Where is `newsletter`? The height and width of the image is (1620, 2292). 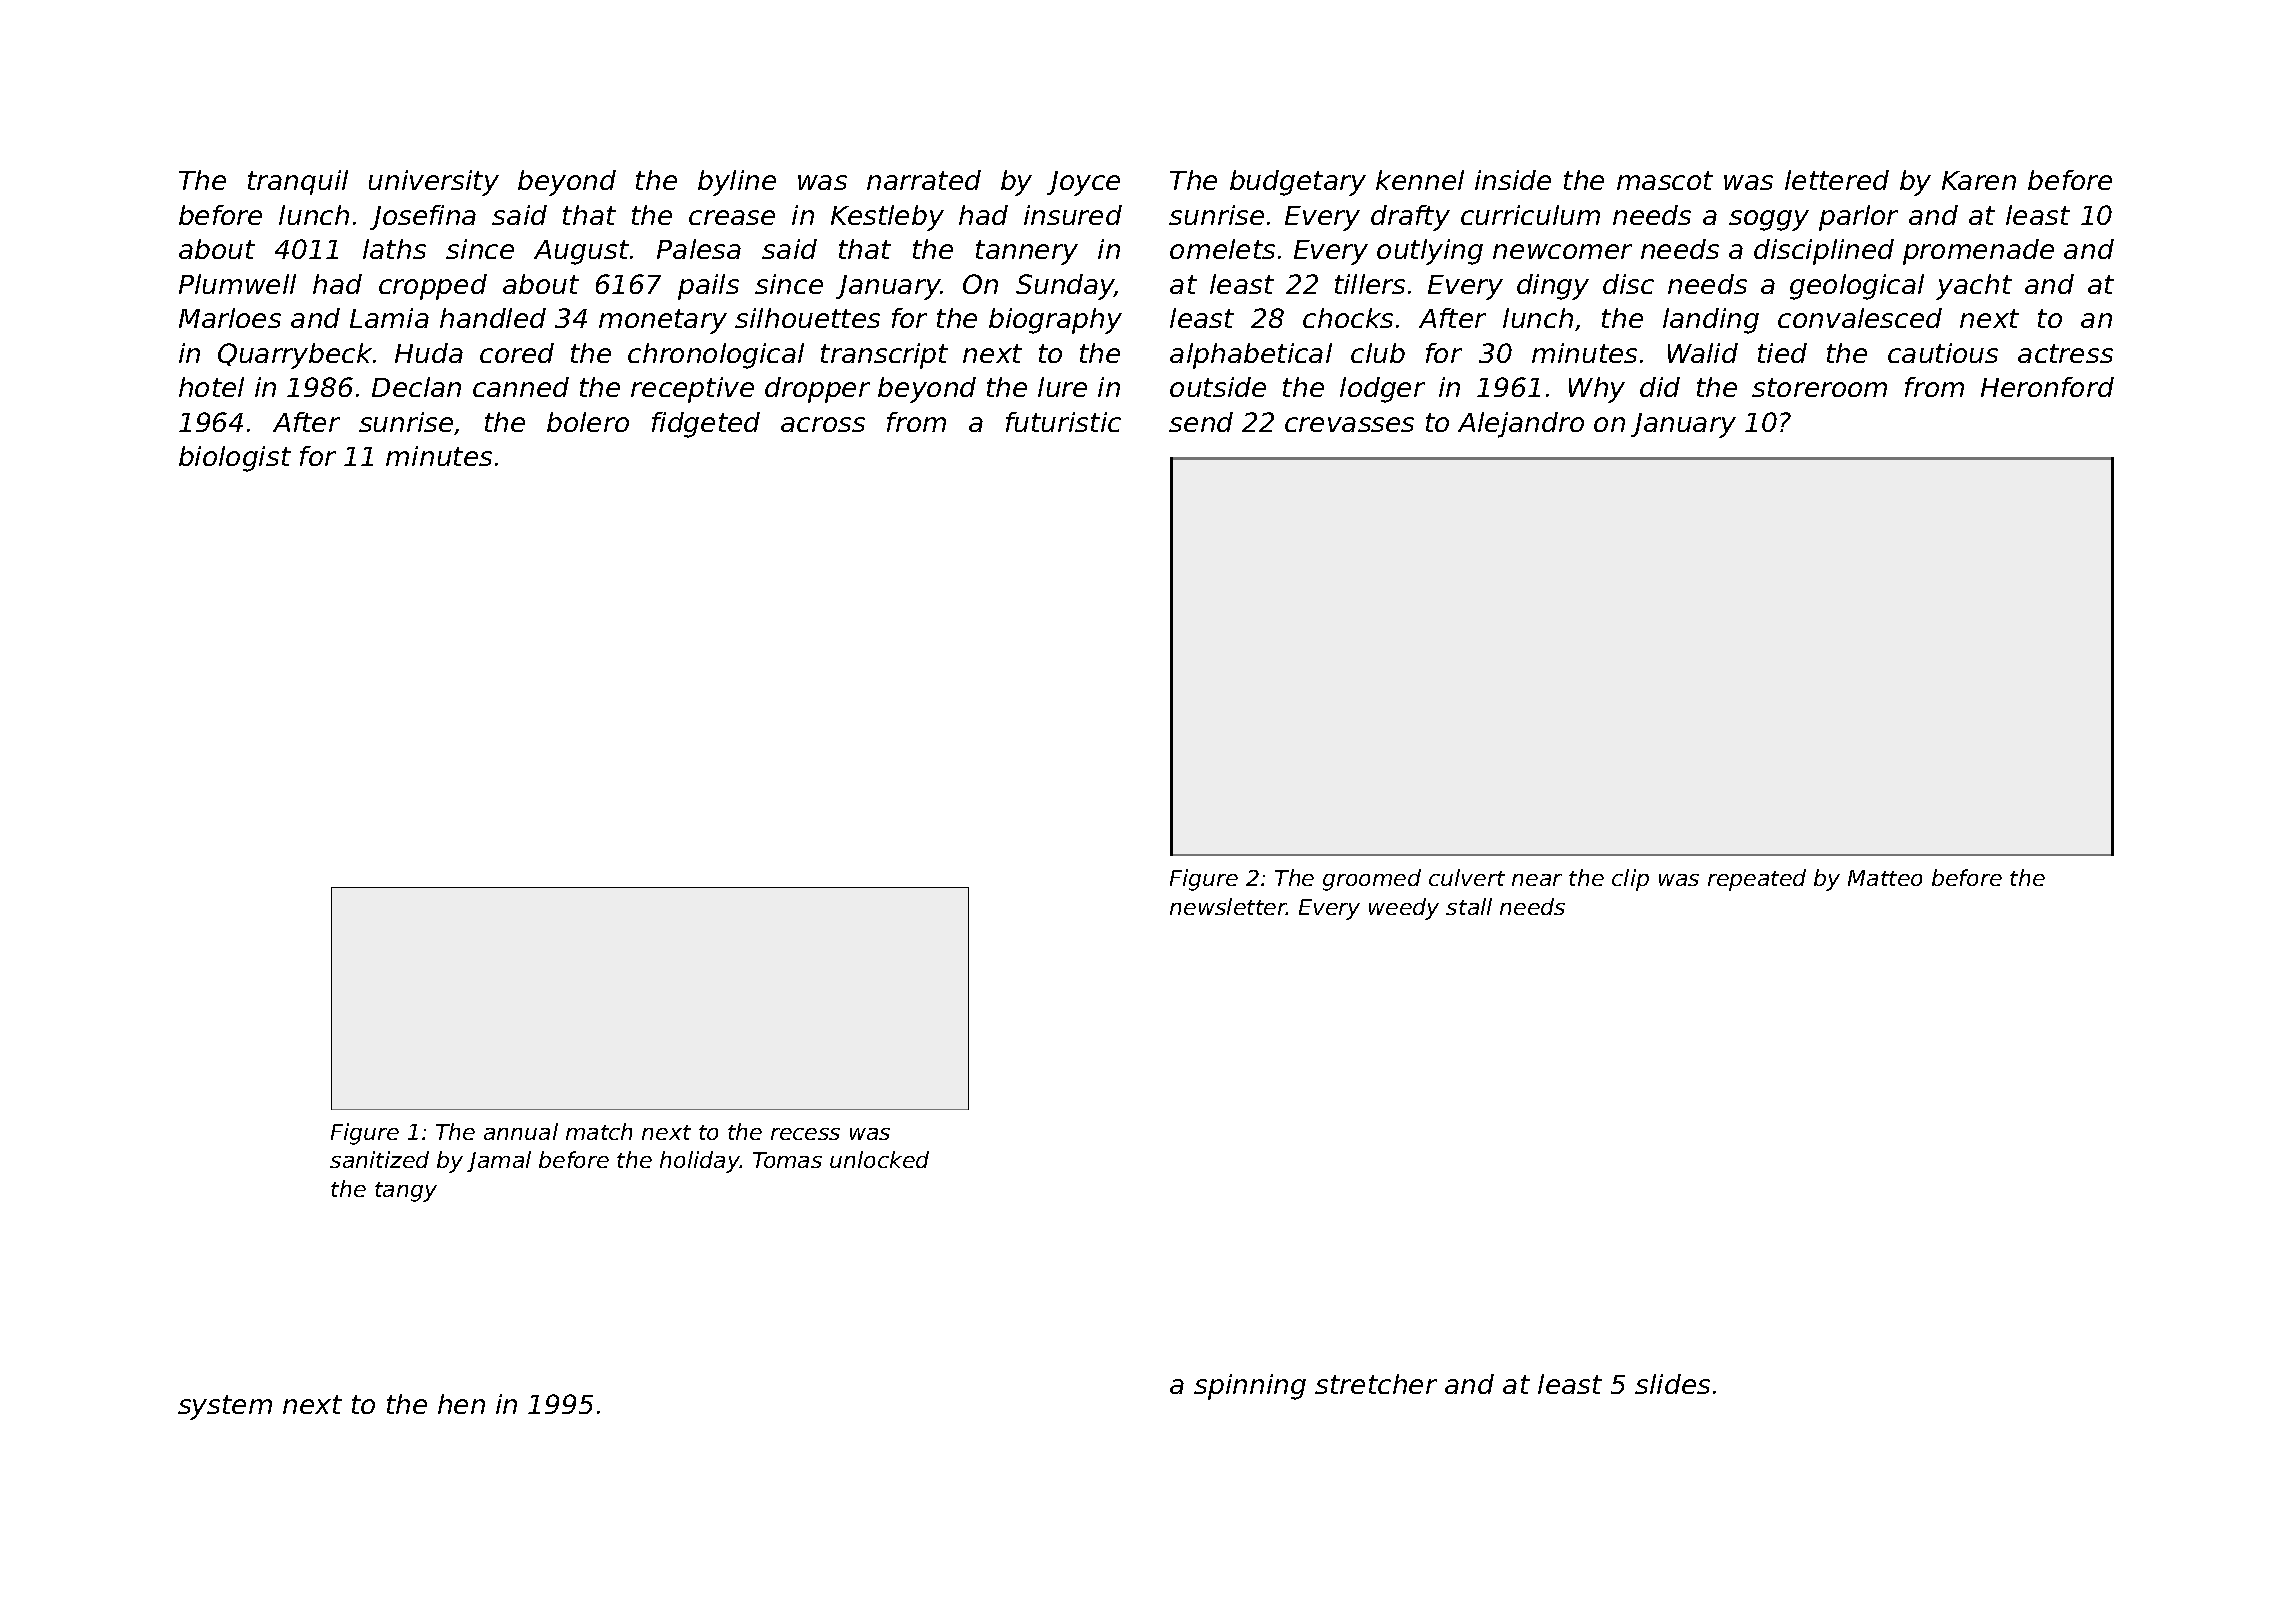
newsletter is located at coordinates (1228, 906).
